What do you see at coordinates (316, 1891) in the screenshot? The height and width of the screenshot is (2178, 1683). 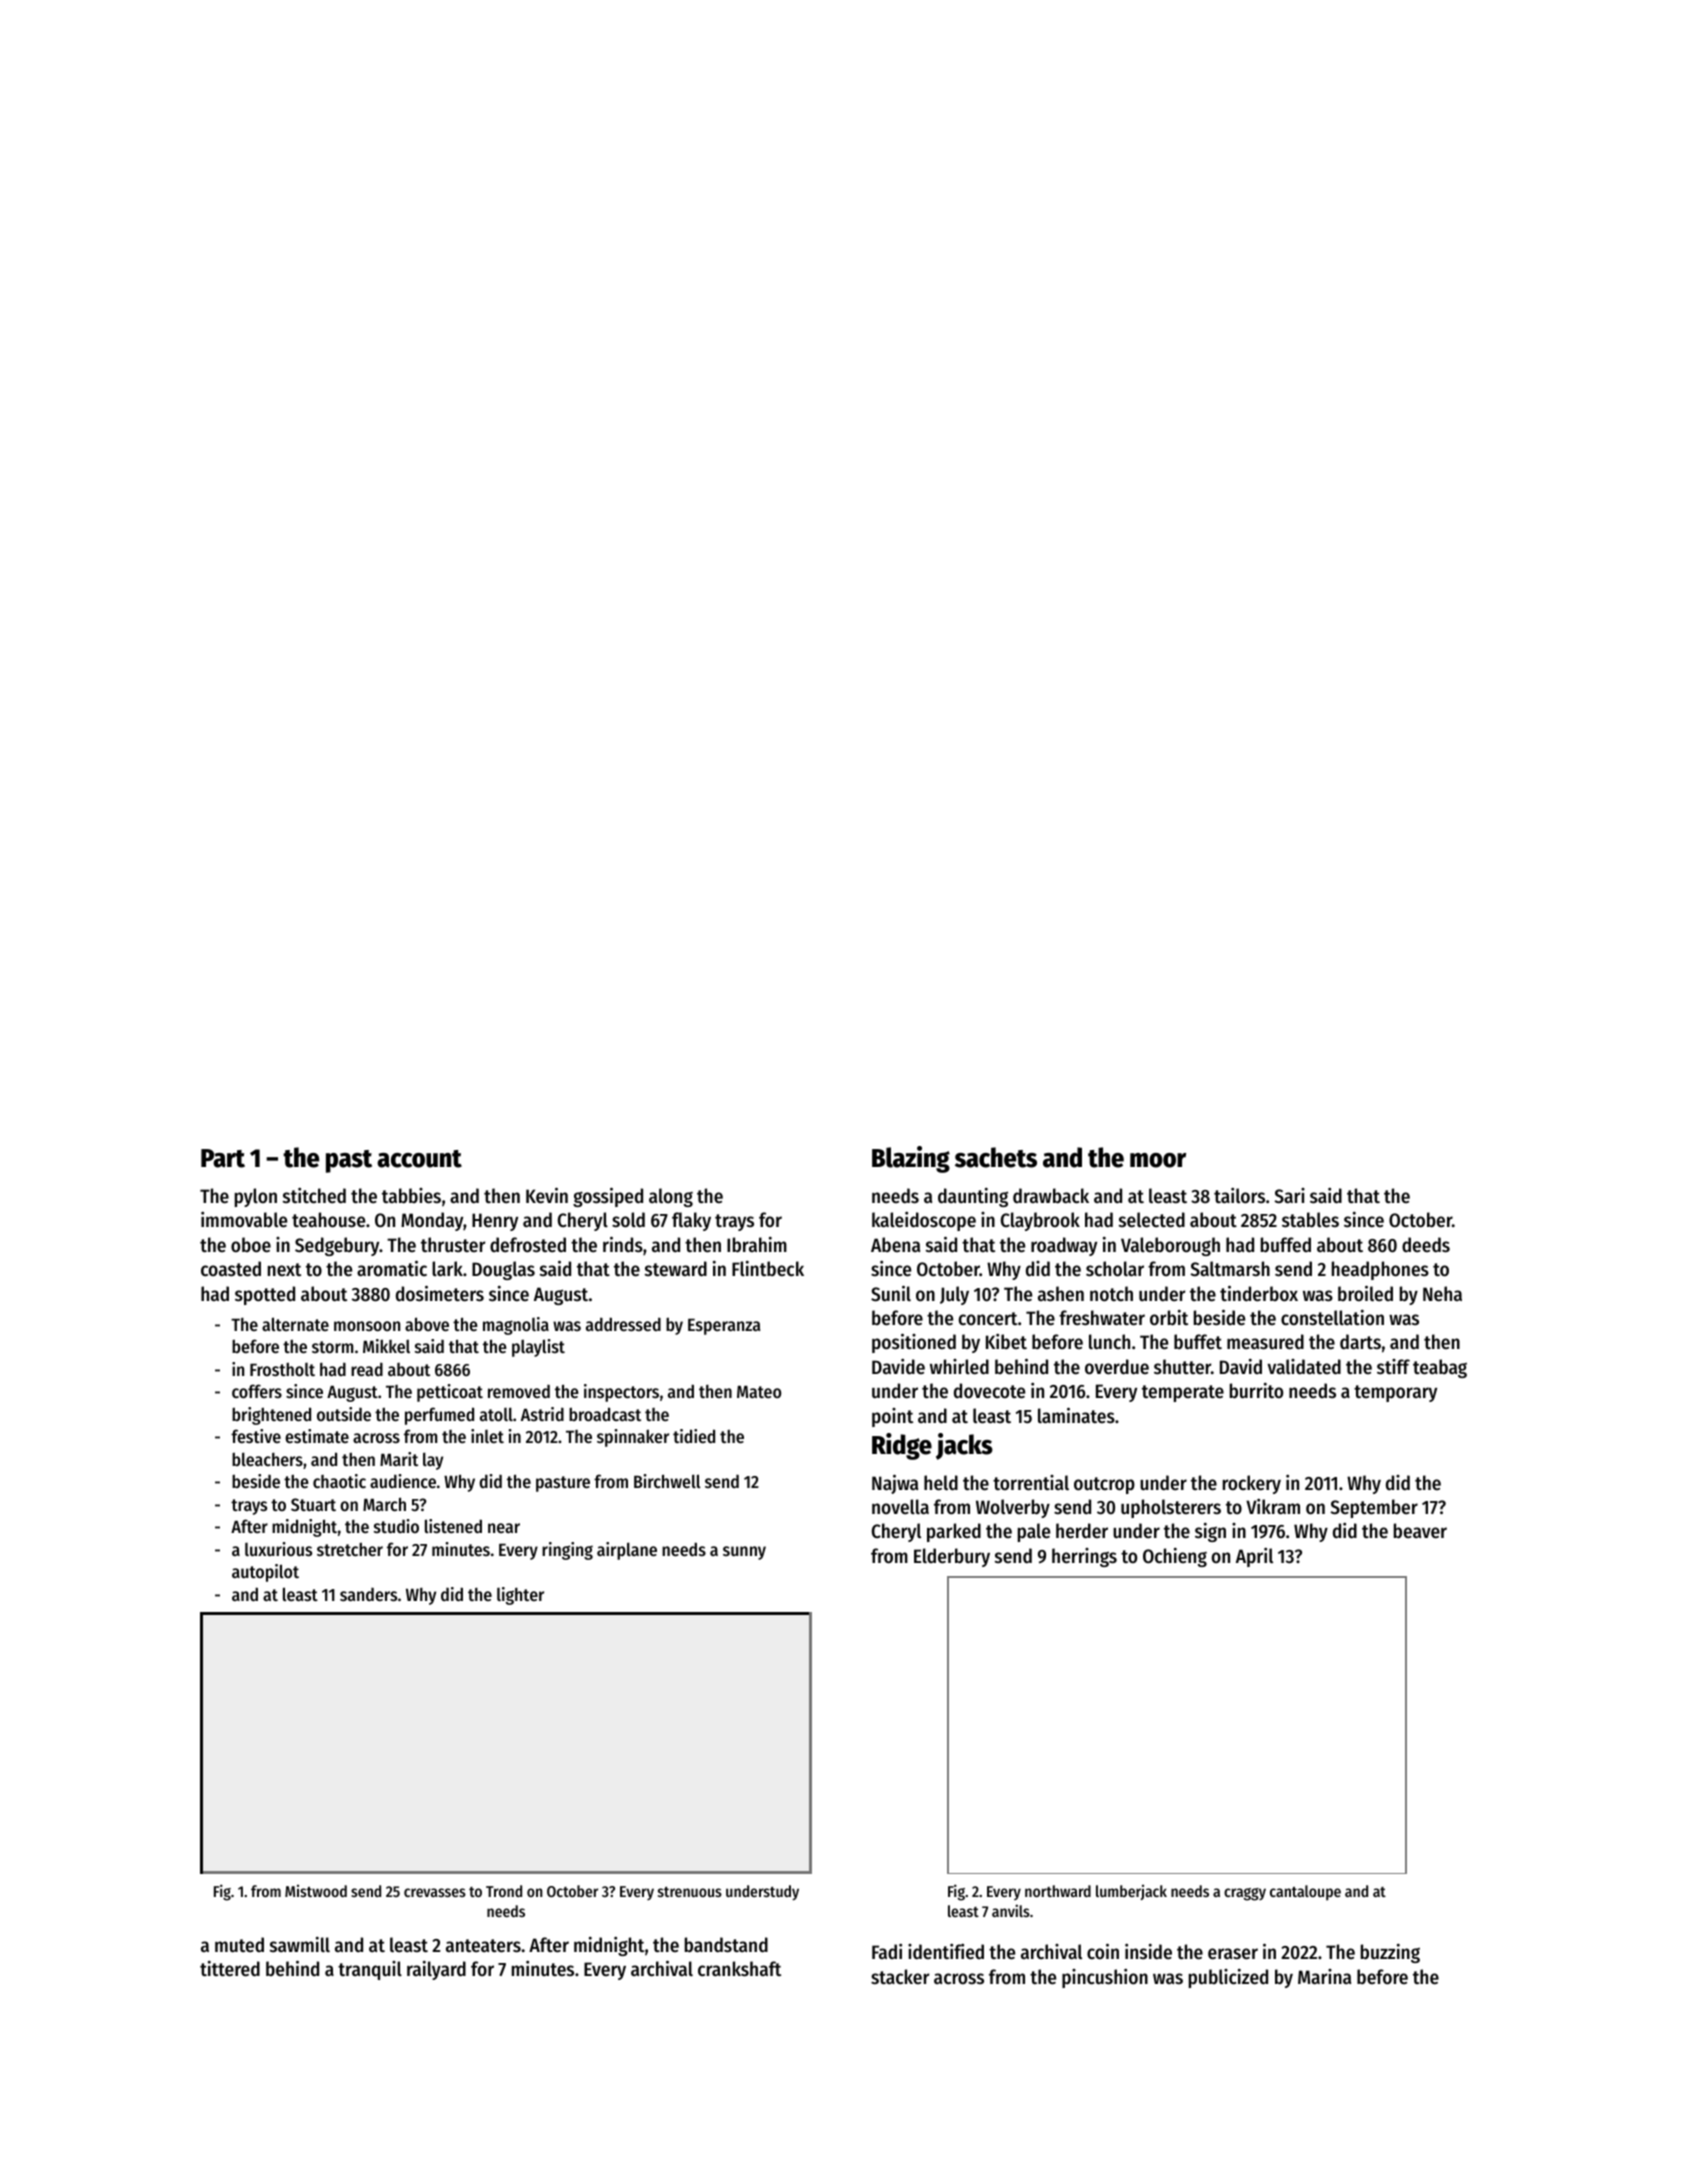 I see `Mistwood` at bounding box center [316, 1891].
